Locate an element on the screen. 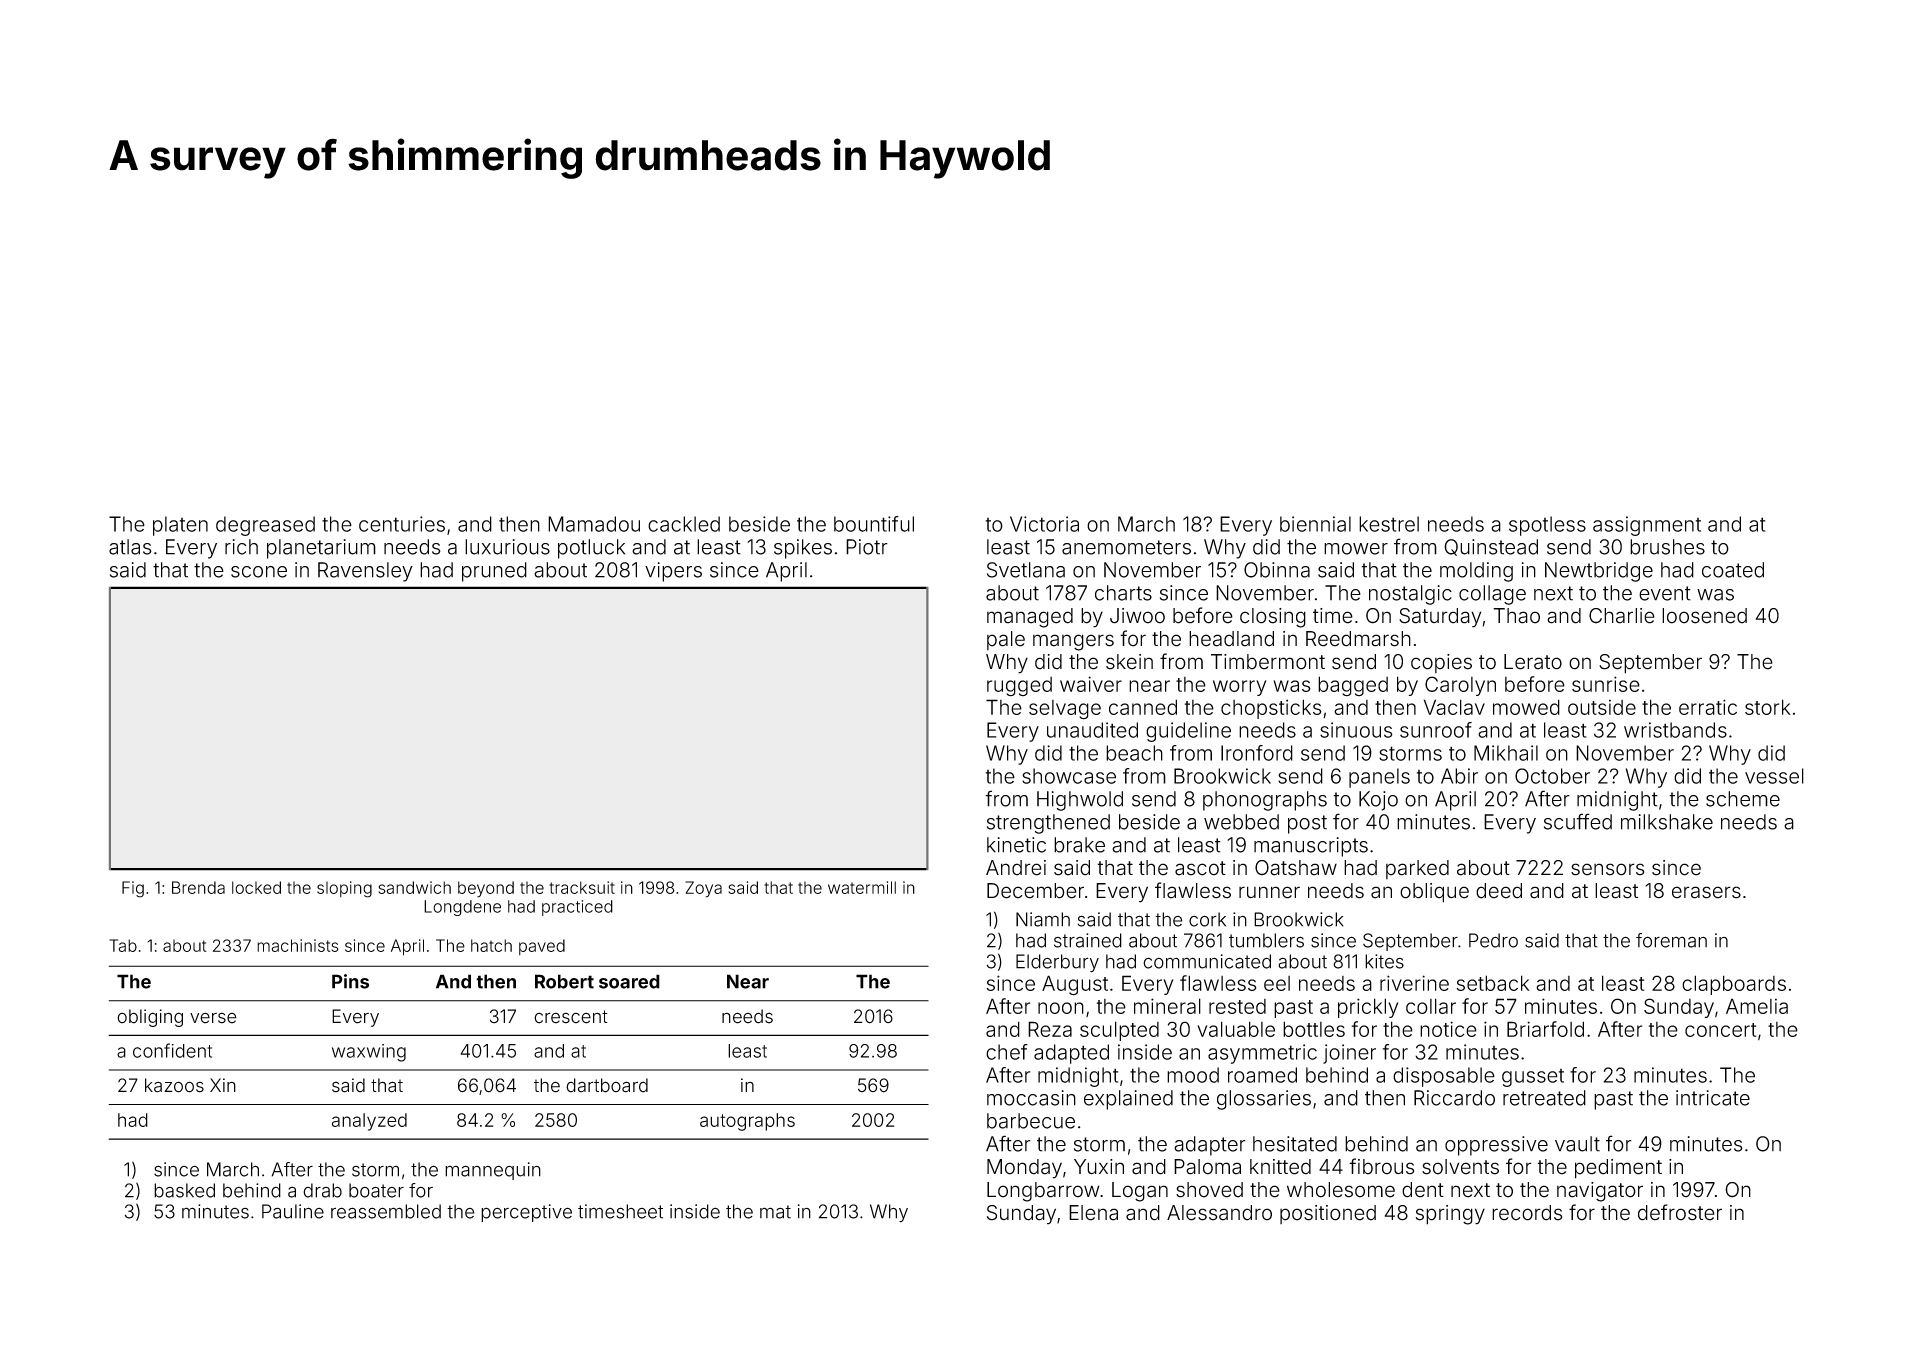 The width and height of the screenshot is (1914, 1353). Tab is located at coordinates (123, 945).
